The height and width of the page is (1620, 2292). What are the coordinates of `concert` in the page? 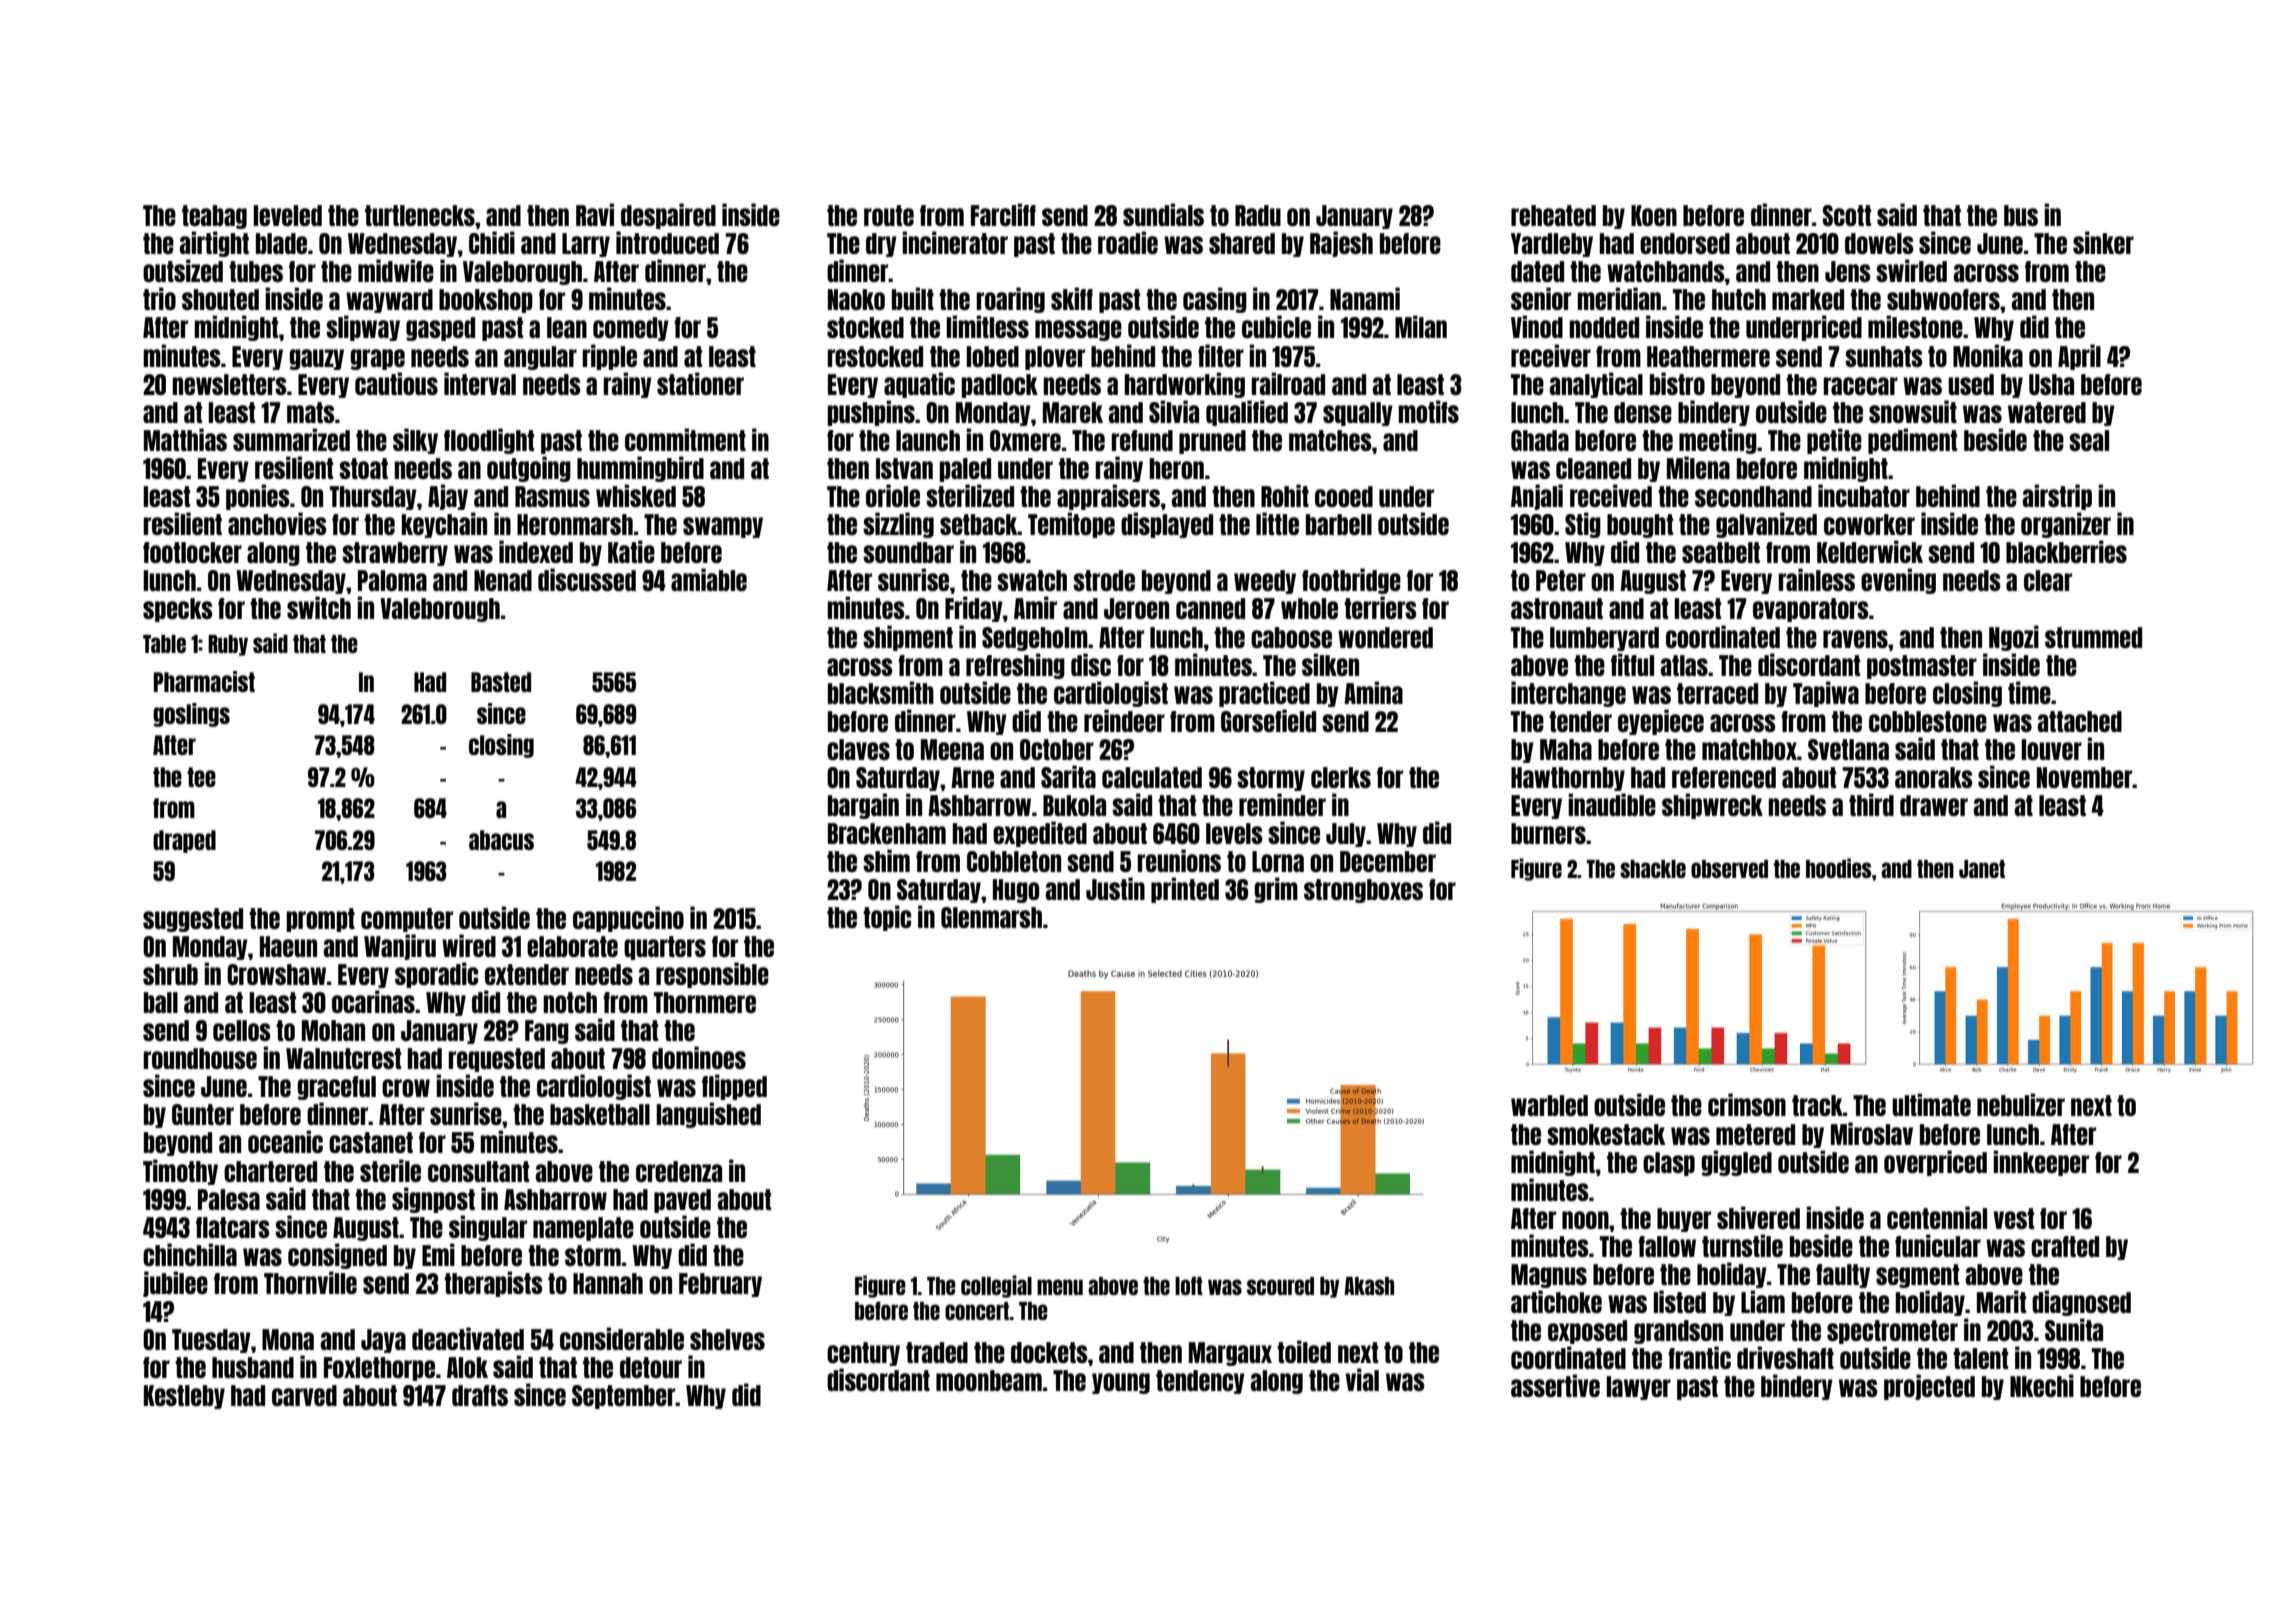 It's located at (977, 1311).
